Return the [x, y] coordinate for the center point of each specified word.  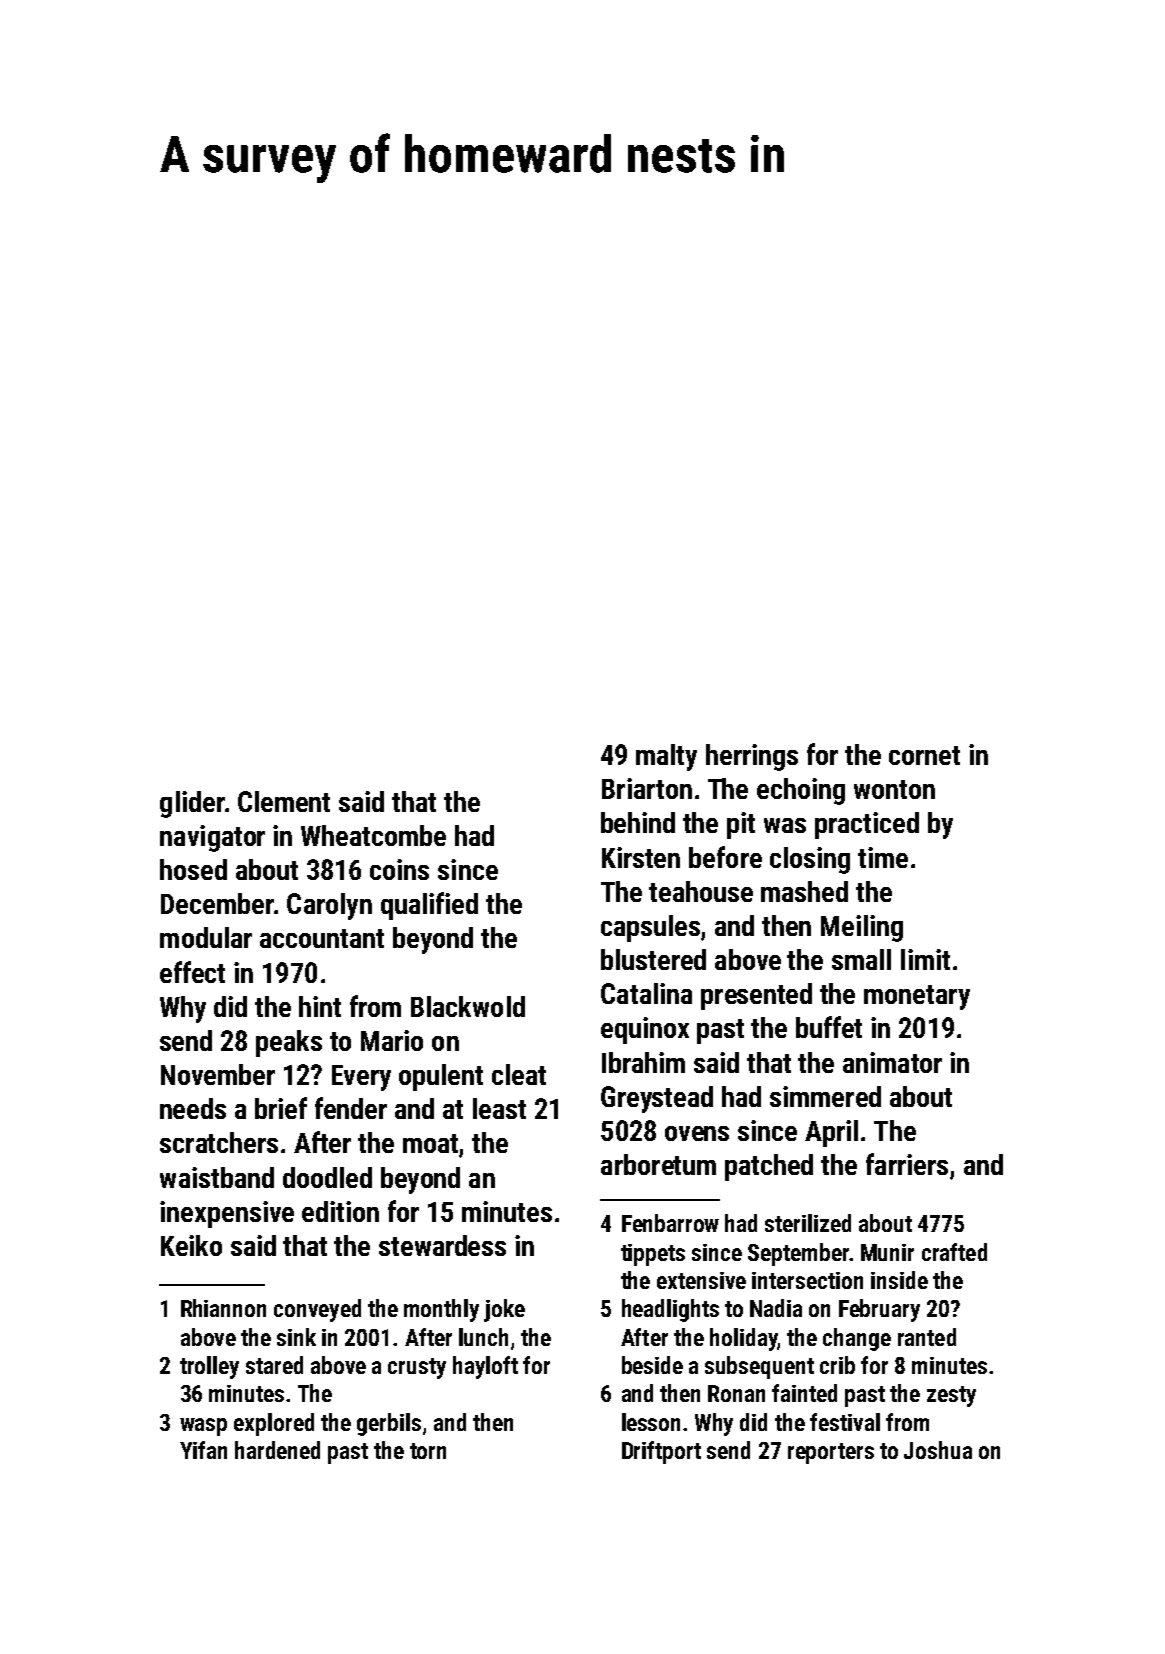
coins [399, 869]
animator [892, 1062]
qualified [429, 906]
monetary [917, 997]
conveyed [317, 1310]
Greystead [657, 1099]
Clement [284, 801]
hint [320, 1006]
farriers [907, 1164]
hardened [277, 1450]
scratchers [219, 1142]
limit [925, 959]
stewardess [442, 1245]
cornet [924, 755]
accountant [322, 938]
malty [666, 757]
